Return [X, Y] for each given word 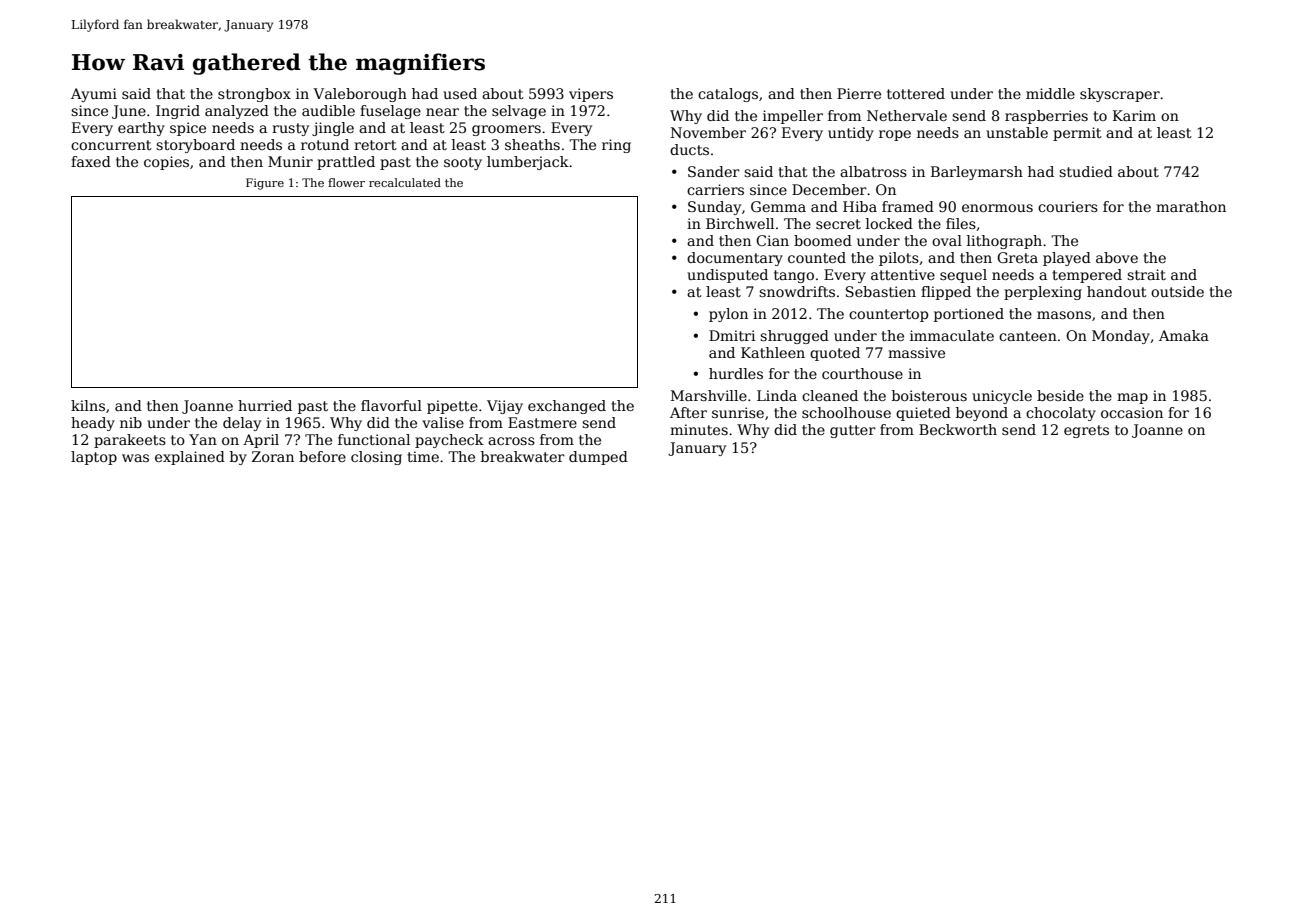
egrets [1086, 431]
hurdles [736, 373]
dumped [598, 458]
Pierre [859, 93]
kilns [88, 405]
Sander [714, 171]
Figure [265, 184]
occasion [1132, 412]
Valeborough [360, 95]
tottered [916, 93]
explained [190, 458]
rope [895, 135]
